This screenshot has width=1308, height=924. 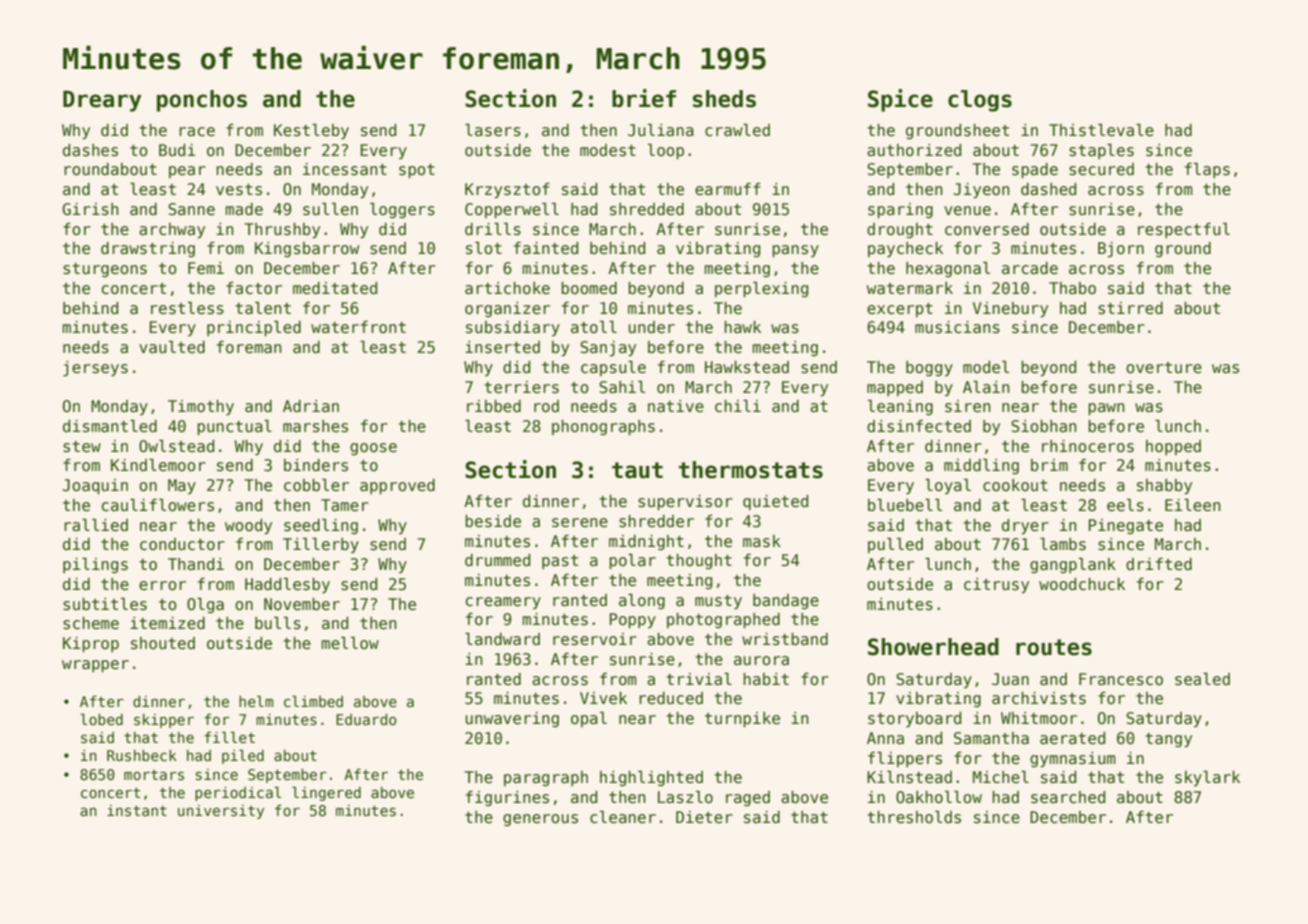 I want to click on subtitles, so click(x=105, y=604).
